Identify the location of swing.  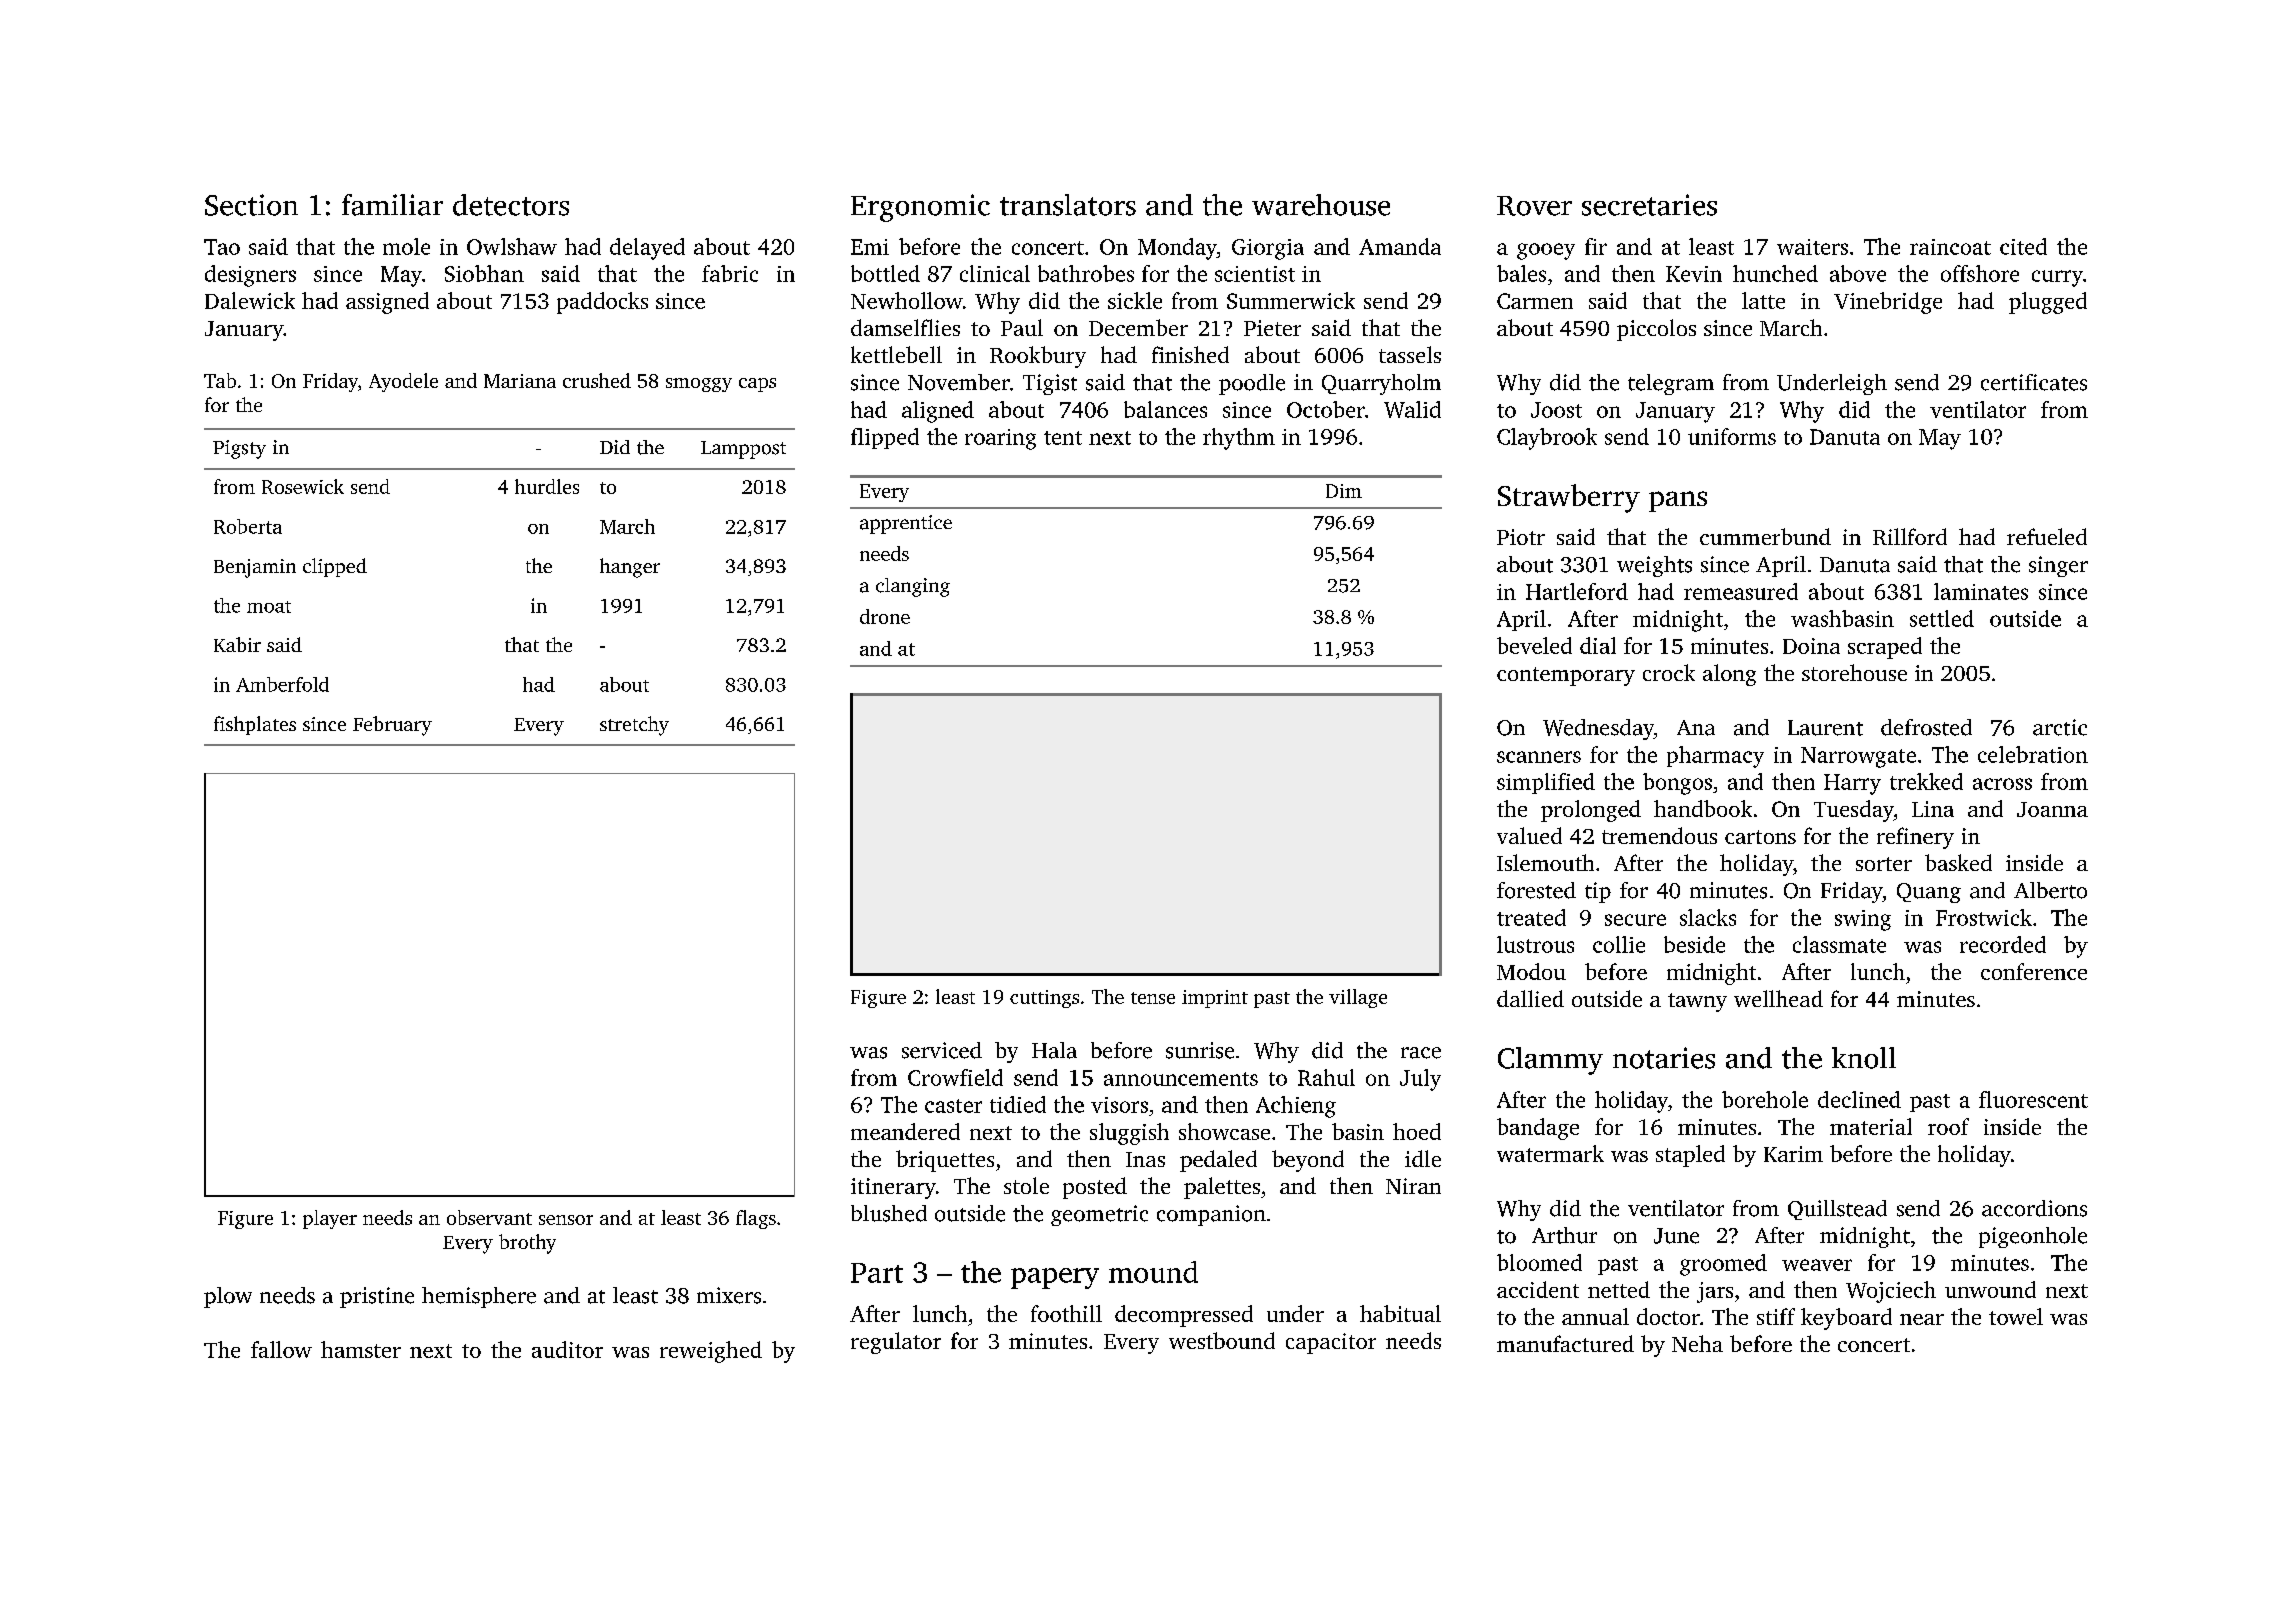
(1863, 920).
